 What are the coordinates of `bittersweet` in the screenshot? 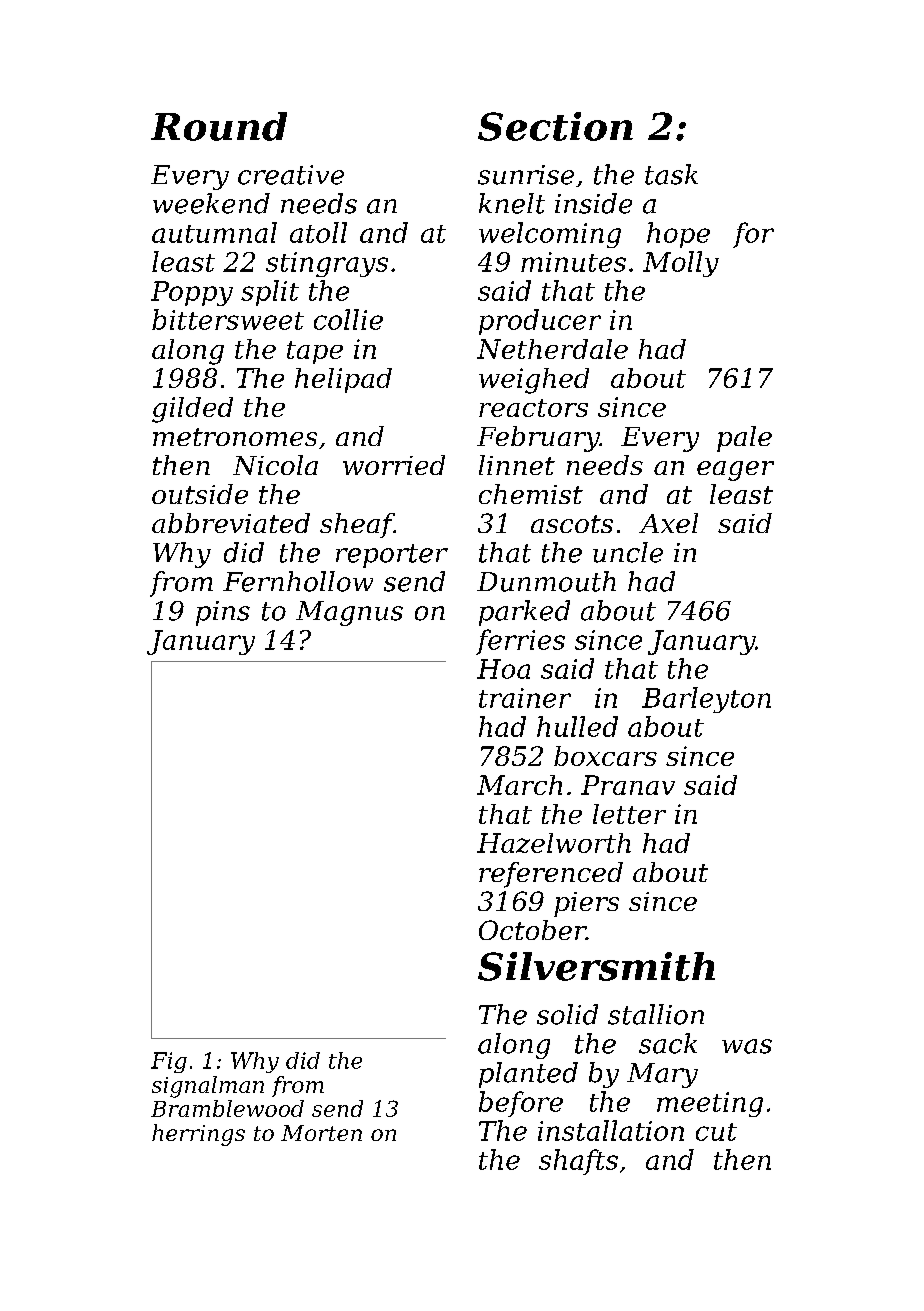 It's located at (228, 319).
